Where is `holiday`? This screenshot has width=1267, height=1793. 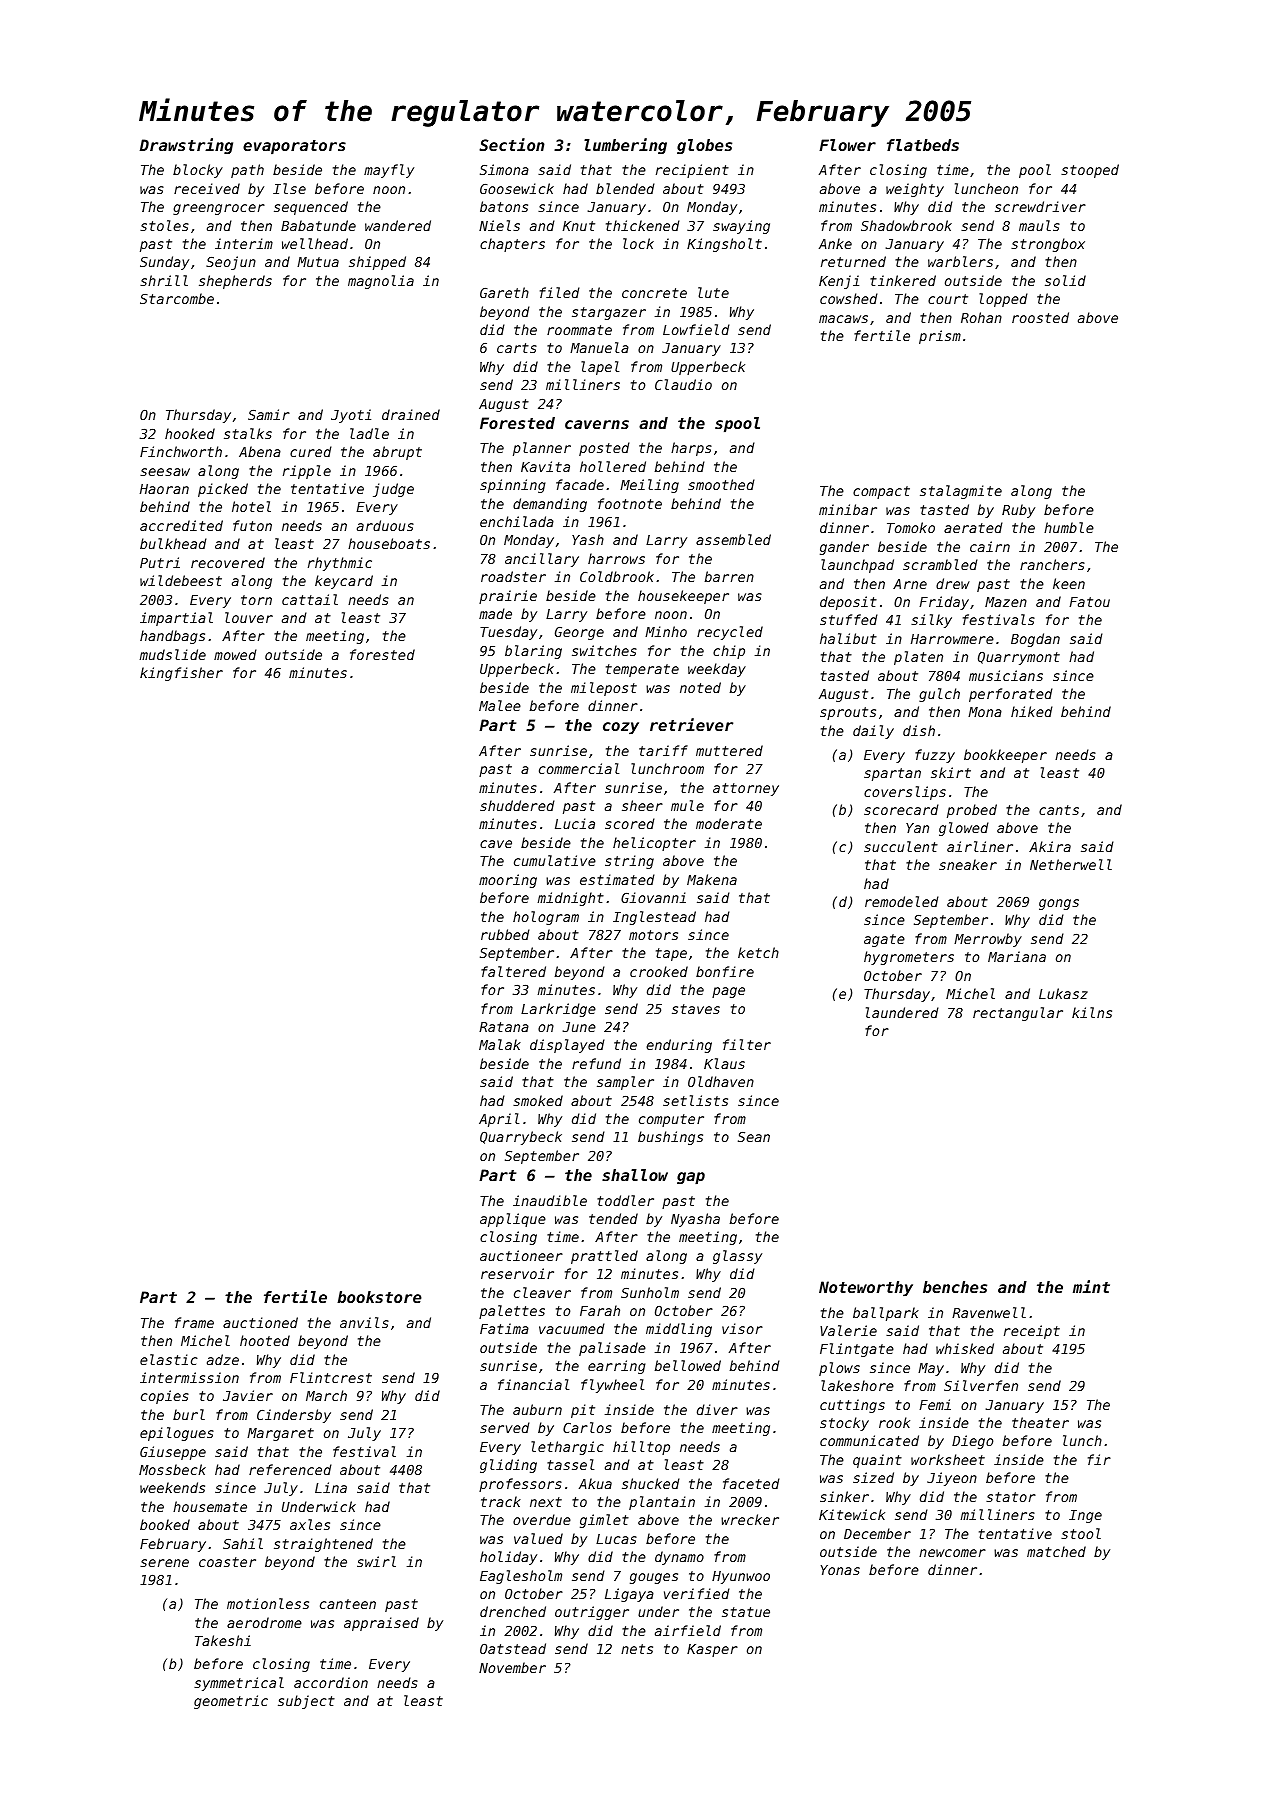 holiday is located at coordinates (508, 1558).
